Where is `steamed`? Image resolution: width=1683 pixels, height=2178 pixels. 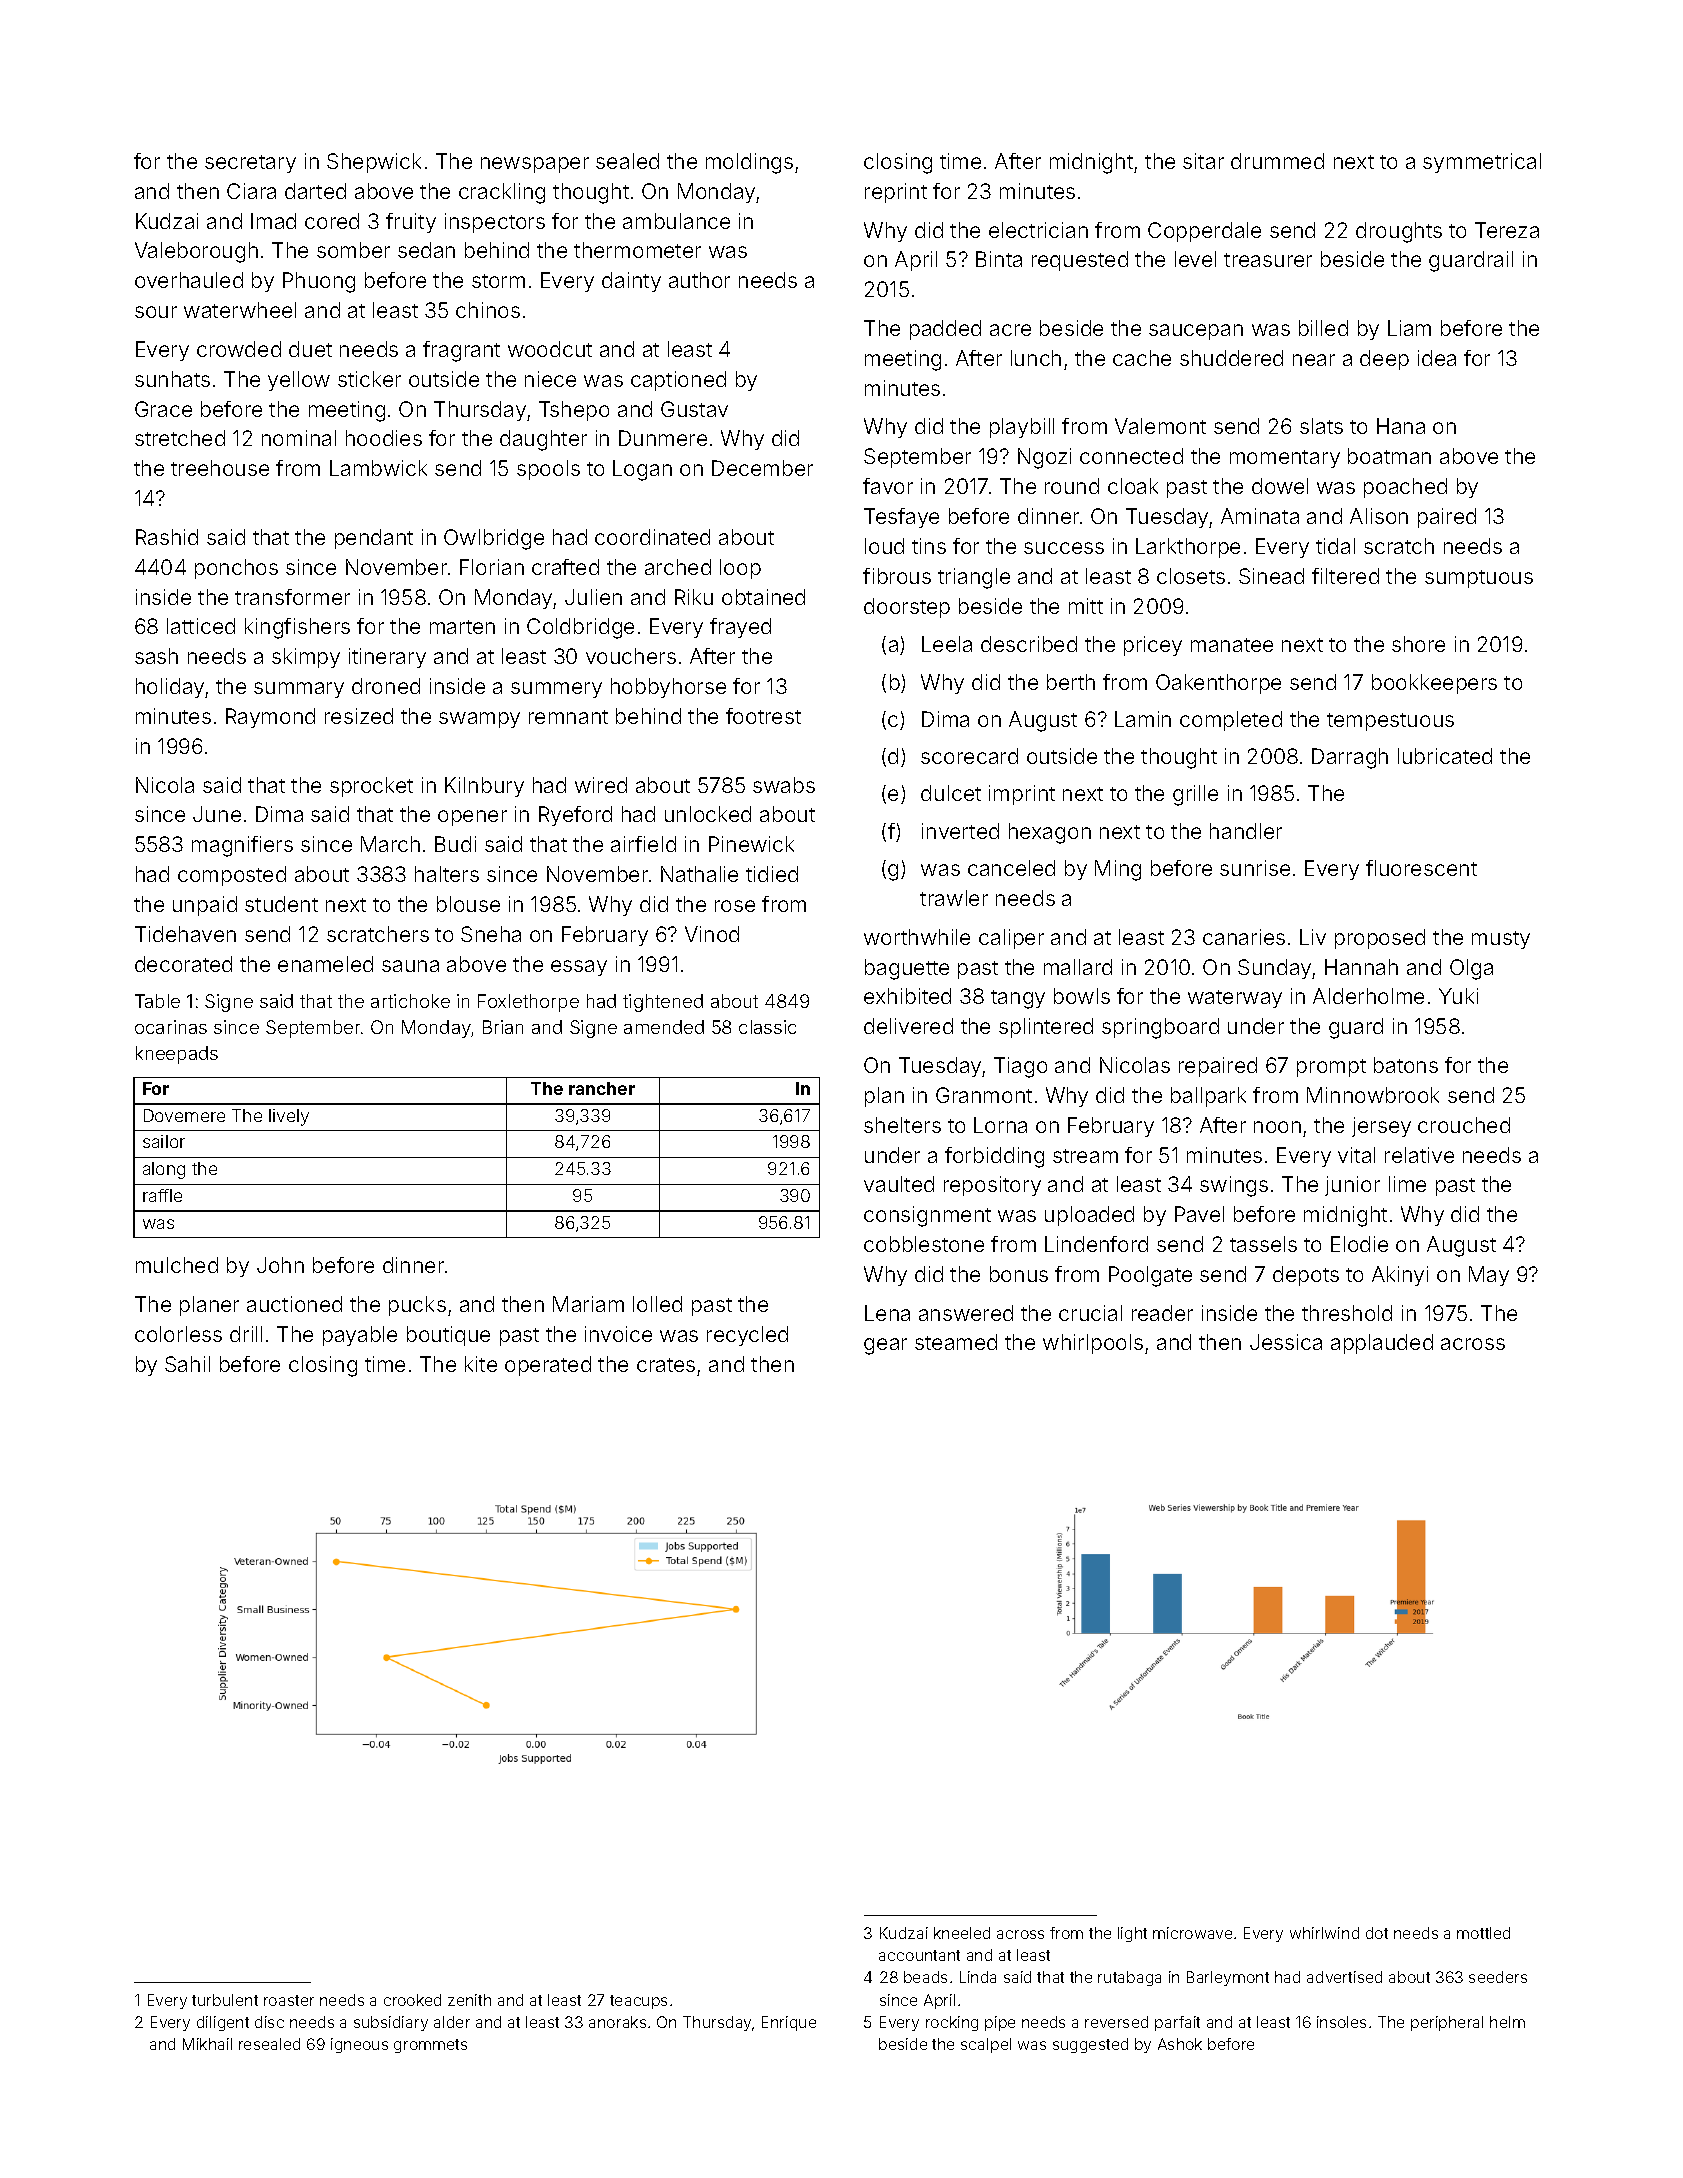
steamed is located at coordinates (956, 1342).
